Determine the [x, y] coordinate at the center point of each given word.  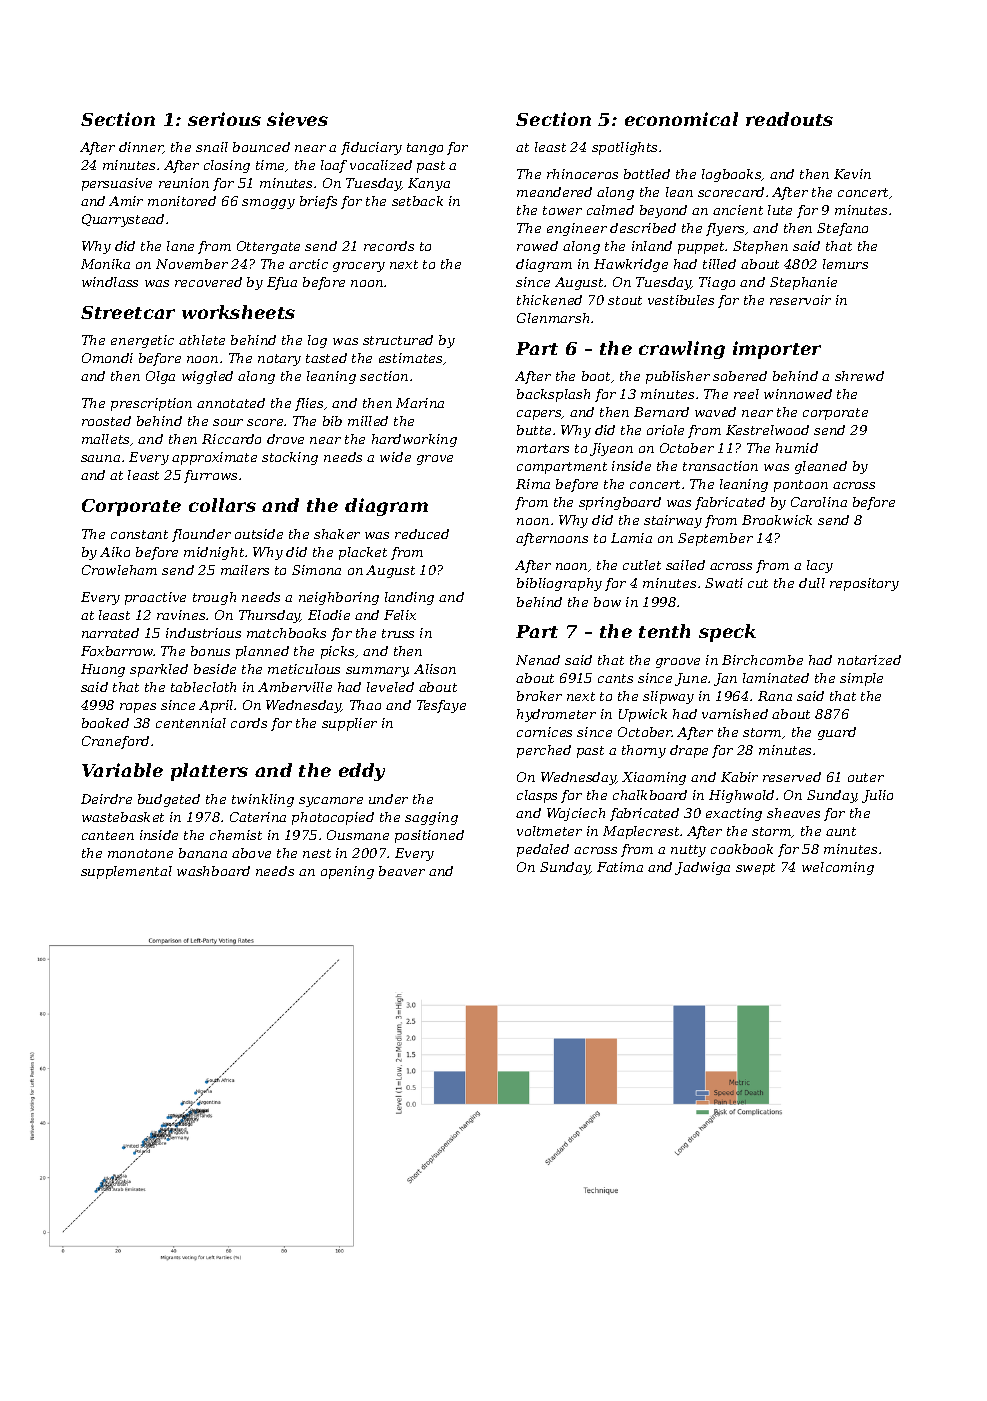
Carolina [819, 502]
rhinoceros [582, 174]
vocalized [381, 165]
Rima [533, 484]
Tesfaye [441, 706]
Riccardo [231, 439]
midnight [214, 553]
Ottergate [268, 247]
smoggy [268, 204]
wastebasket [123, 817]
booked [105, 723]
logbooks [732, 175]
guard [837, 733]
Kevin [852, 174]
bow [607, 602]
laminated [776, 678]
